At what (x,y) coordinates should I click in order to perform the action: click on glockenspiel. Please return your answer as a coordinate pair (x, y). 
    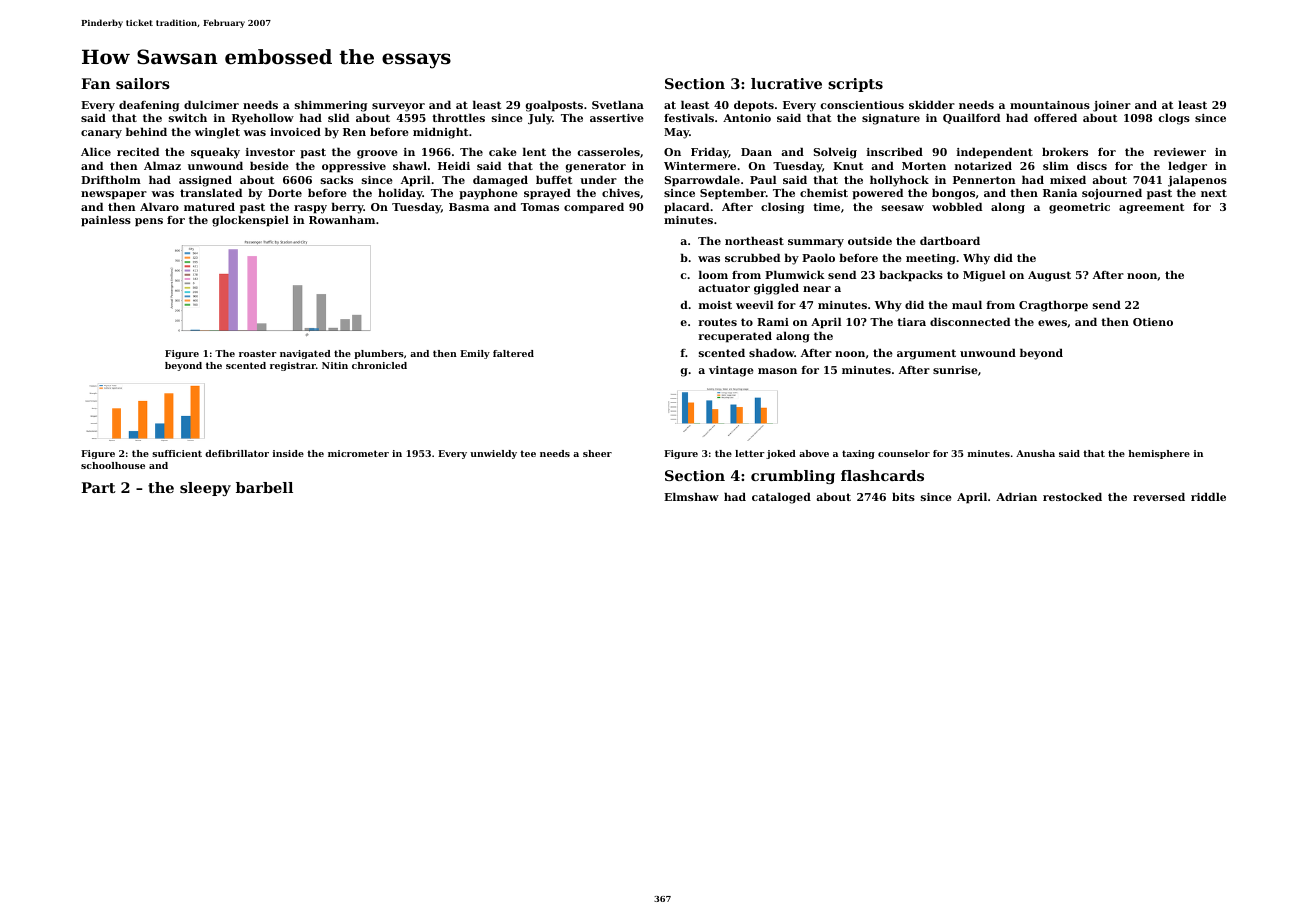
    Looking at the image, I should click on (250, 221).
